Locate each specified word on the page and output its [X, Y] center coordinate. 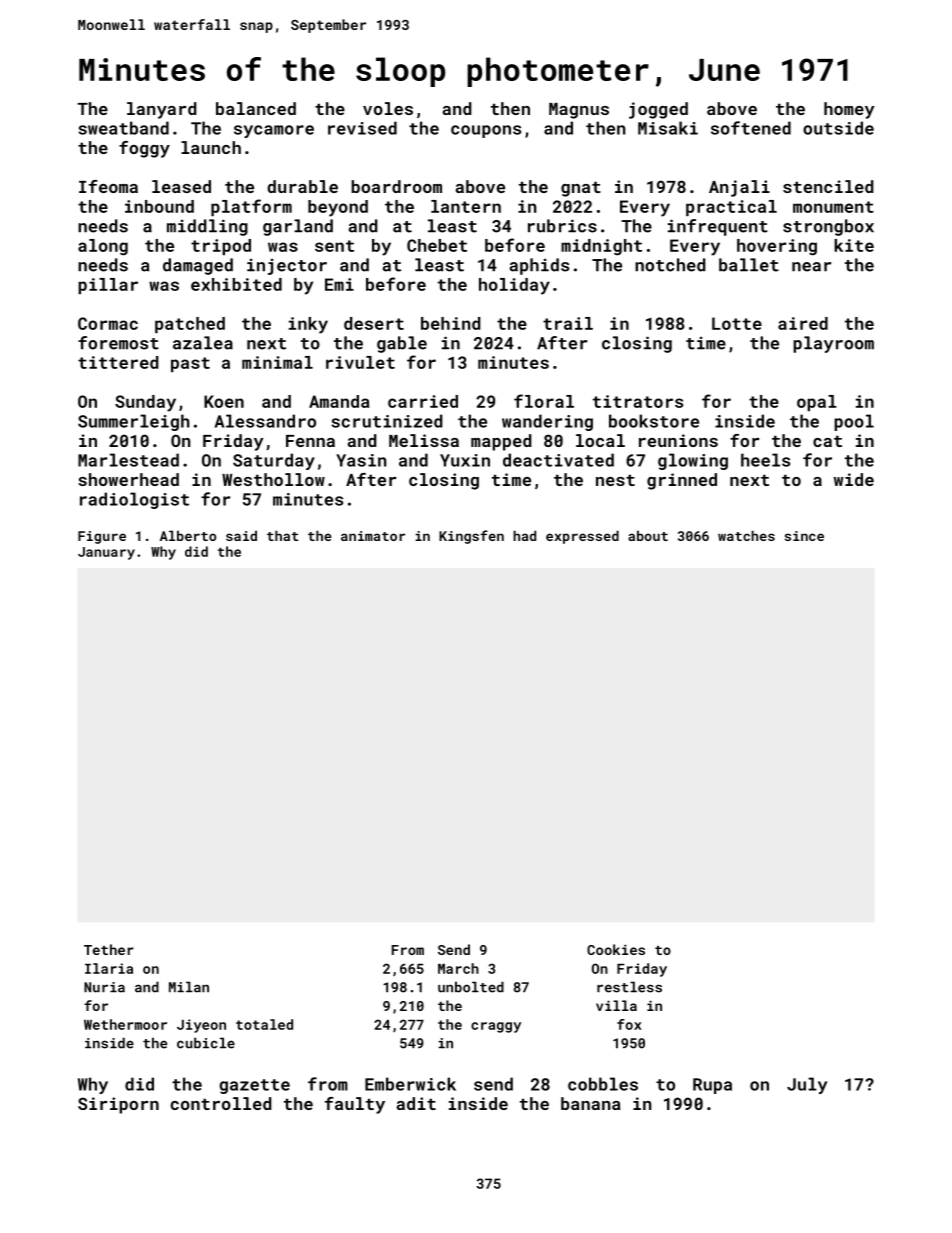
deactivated [558, 460]
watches [746, 535]
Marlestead [128, 460]
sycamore [274, 131]
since [804, 536]
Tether [109, 949]
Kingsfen [471, 537]
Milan [189, 987]
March [458, 968]
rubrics [562, 226]
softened [751, 128]
